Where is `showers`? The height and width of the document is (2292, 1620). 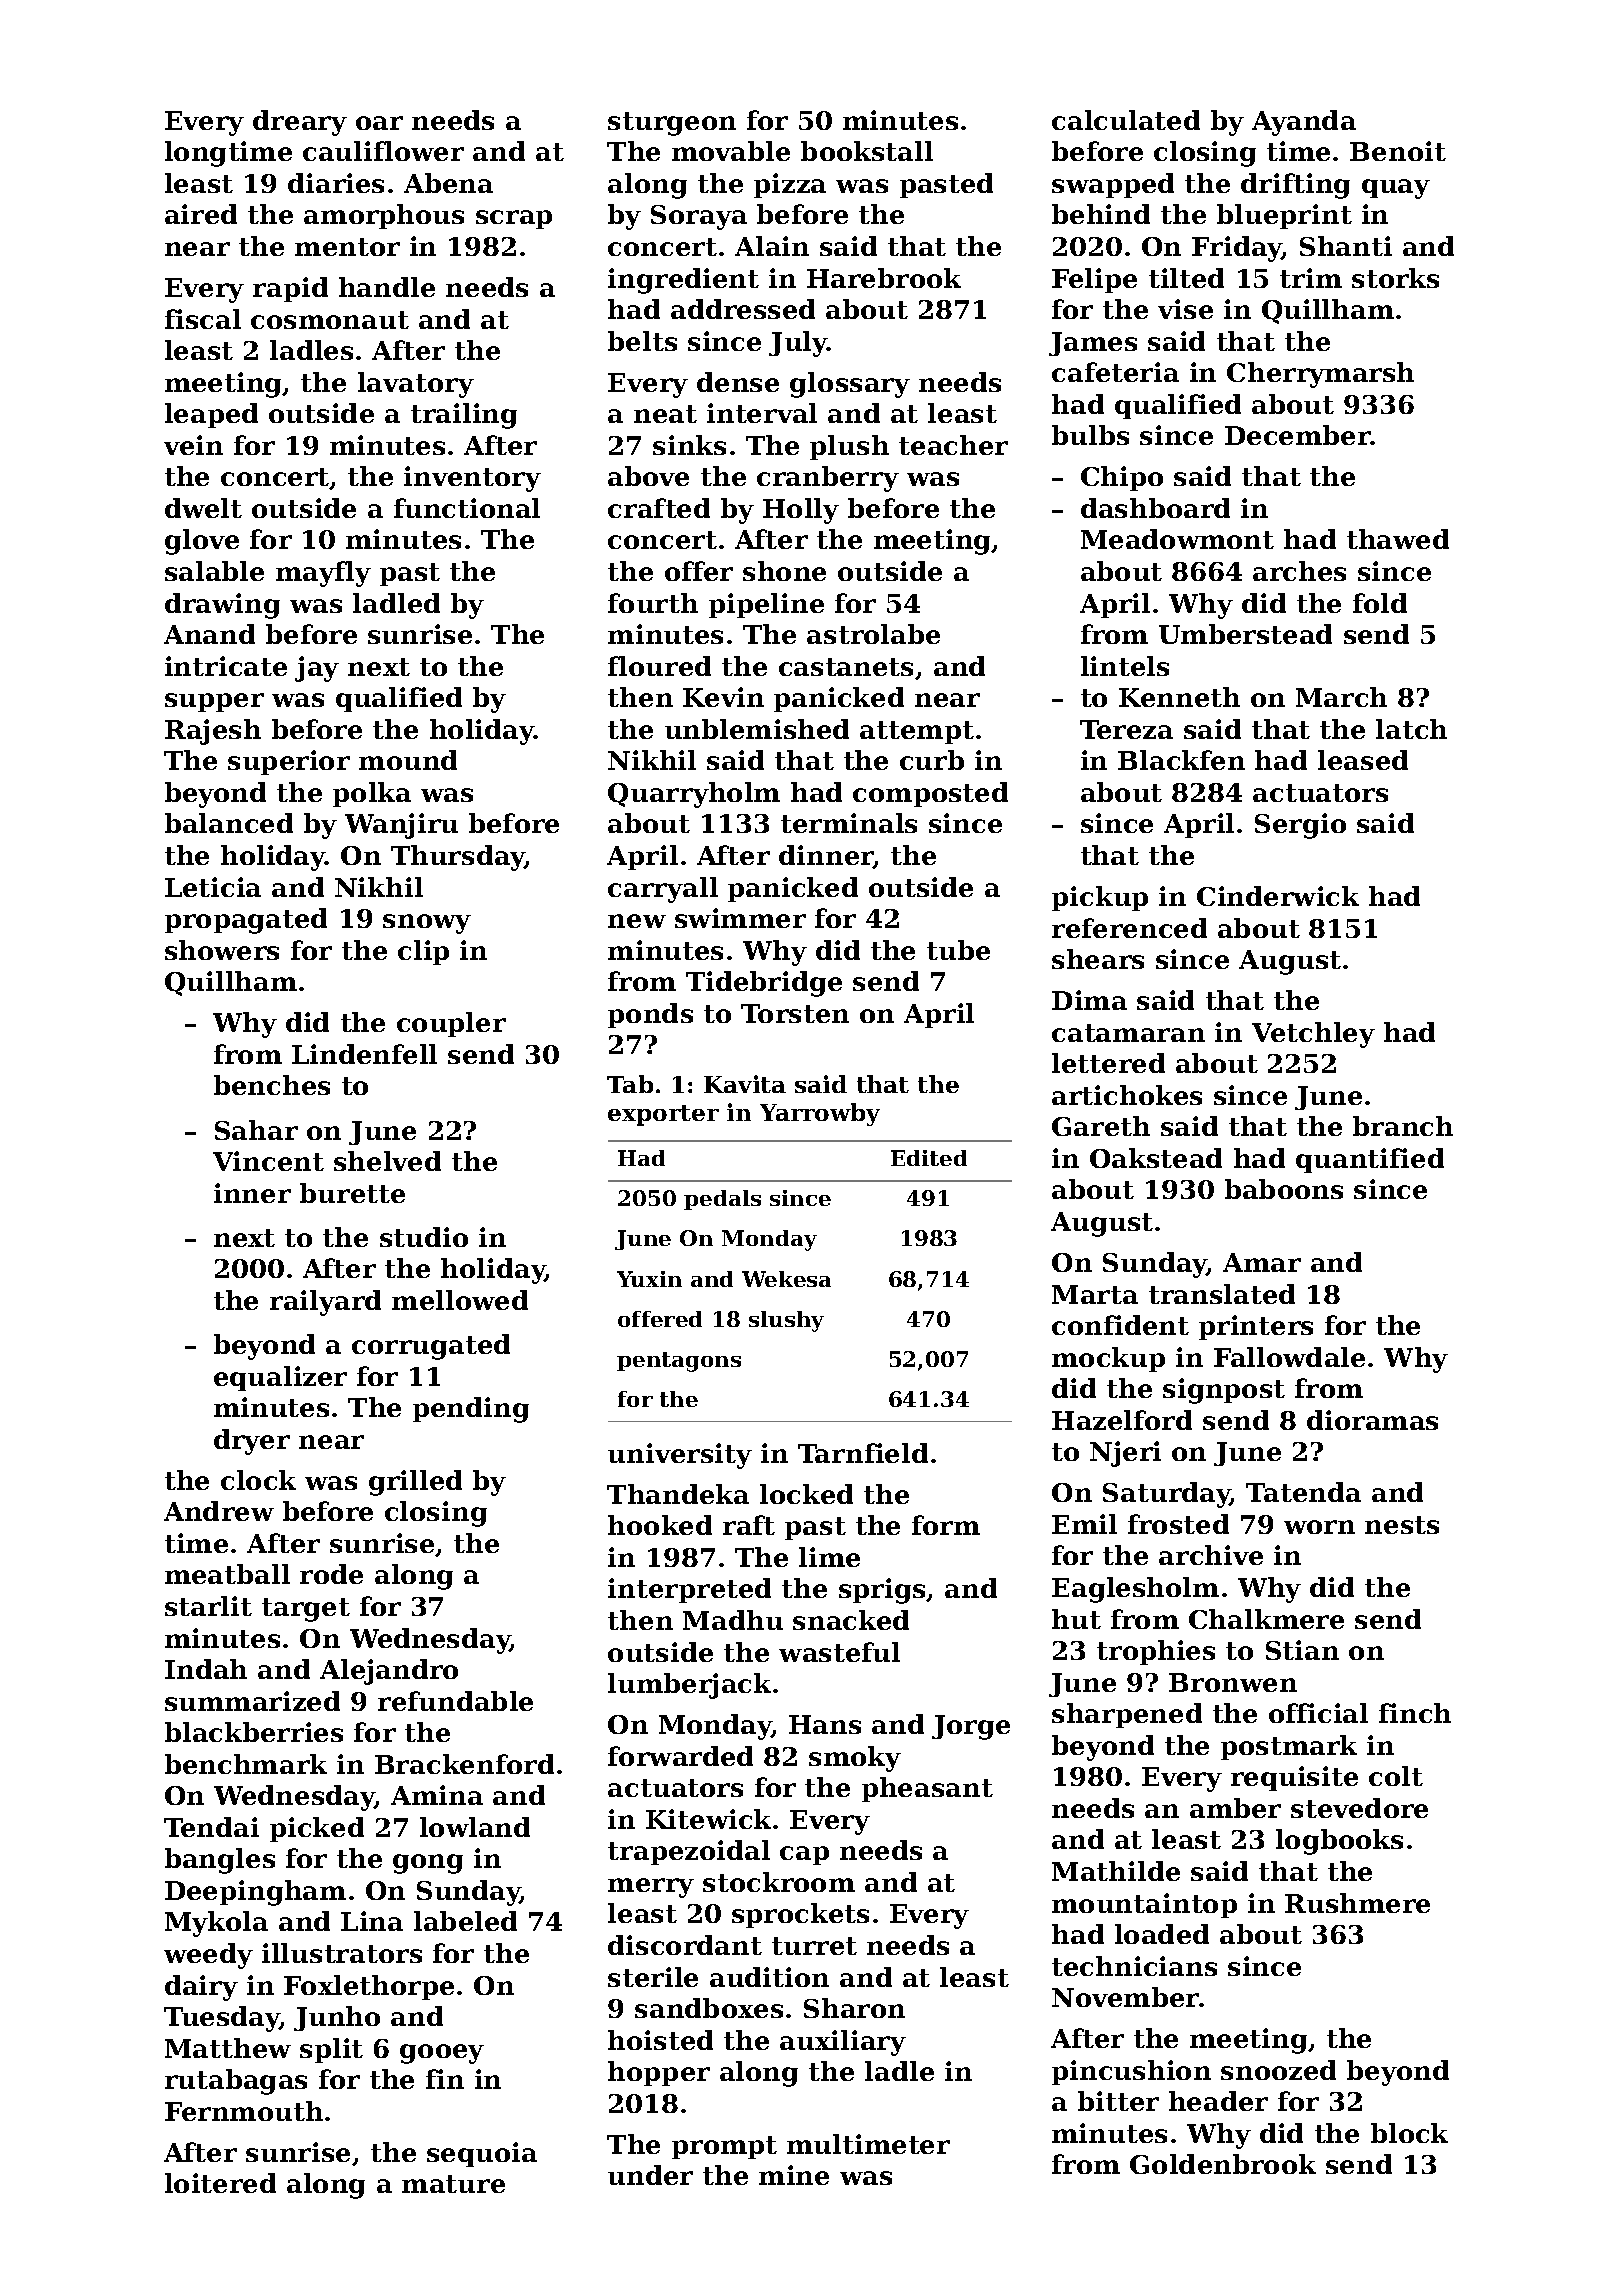
showers is located at coordinates (222, 950).
